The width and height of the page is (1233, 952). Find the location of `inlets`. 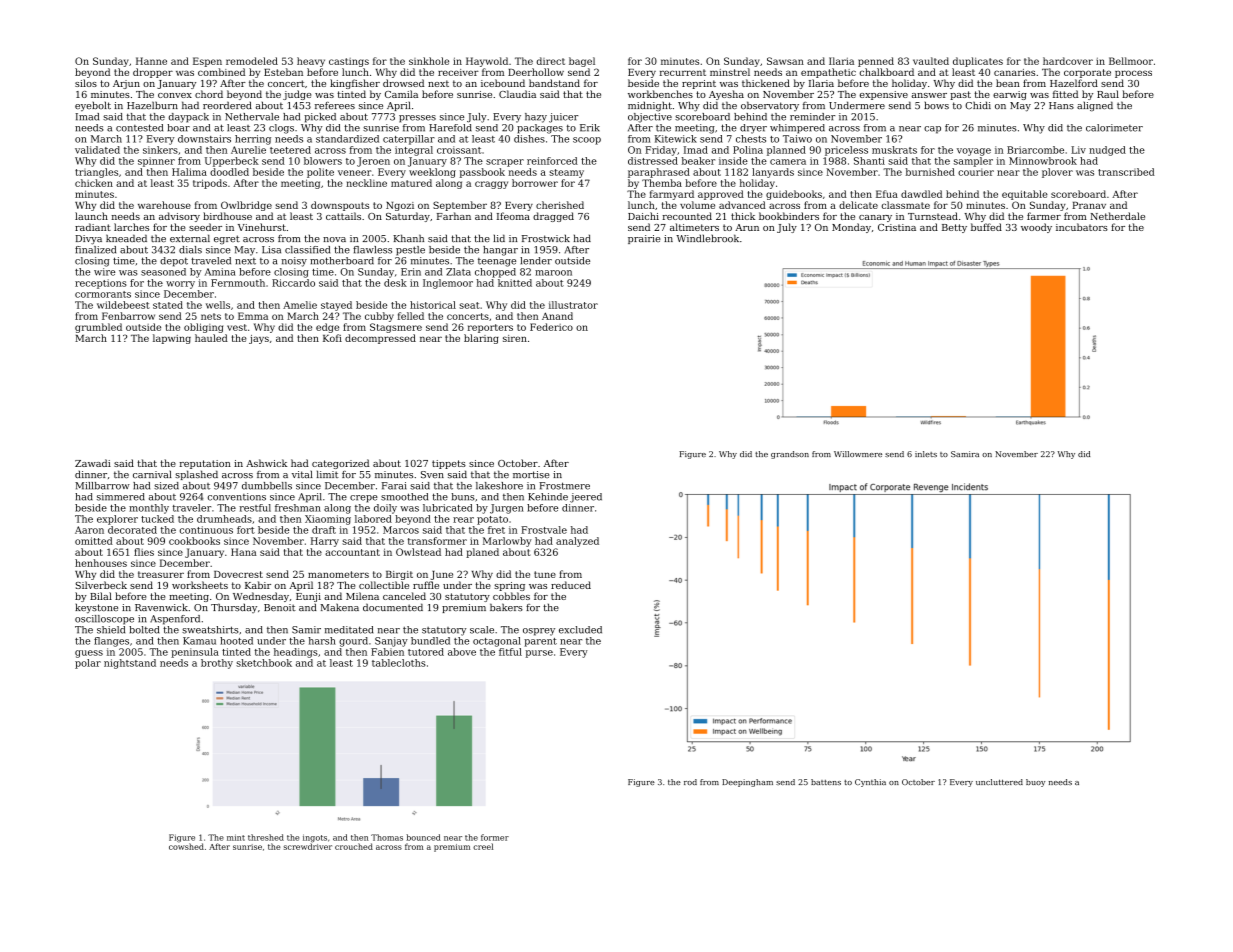

inlets is located at coordinates (926, 454).
